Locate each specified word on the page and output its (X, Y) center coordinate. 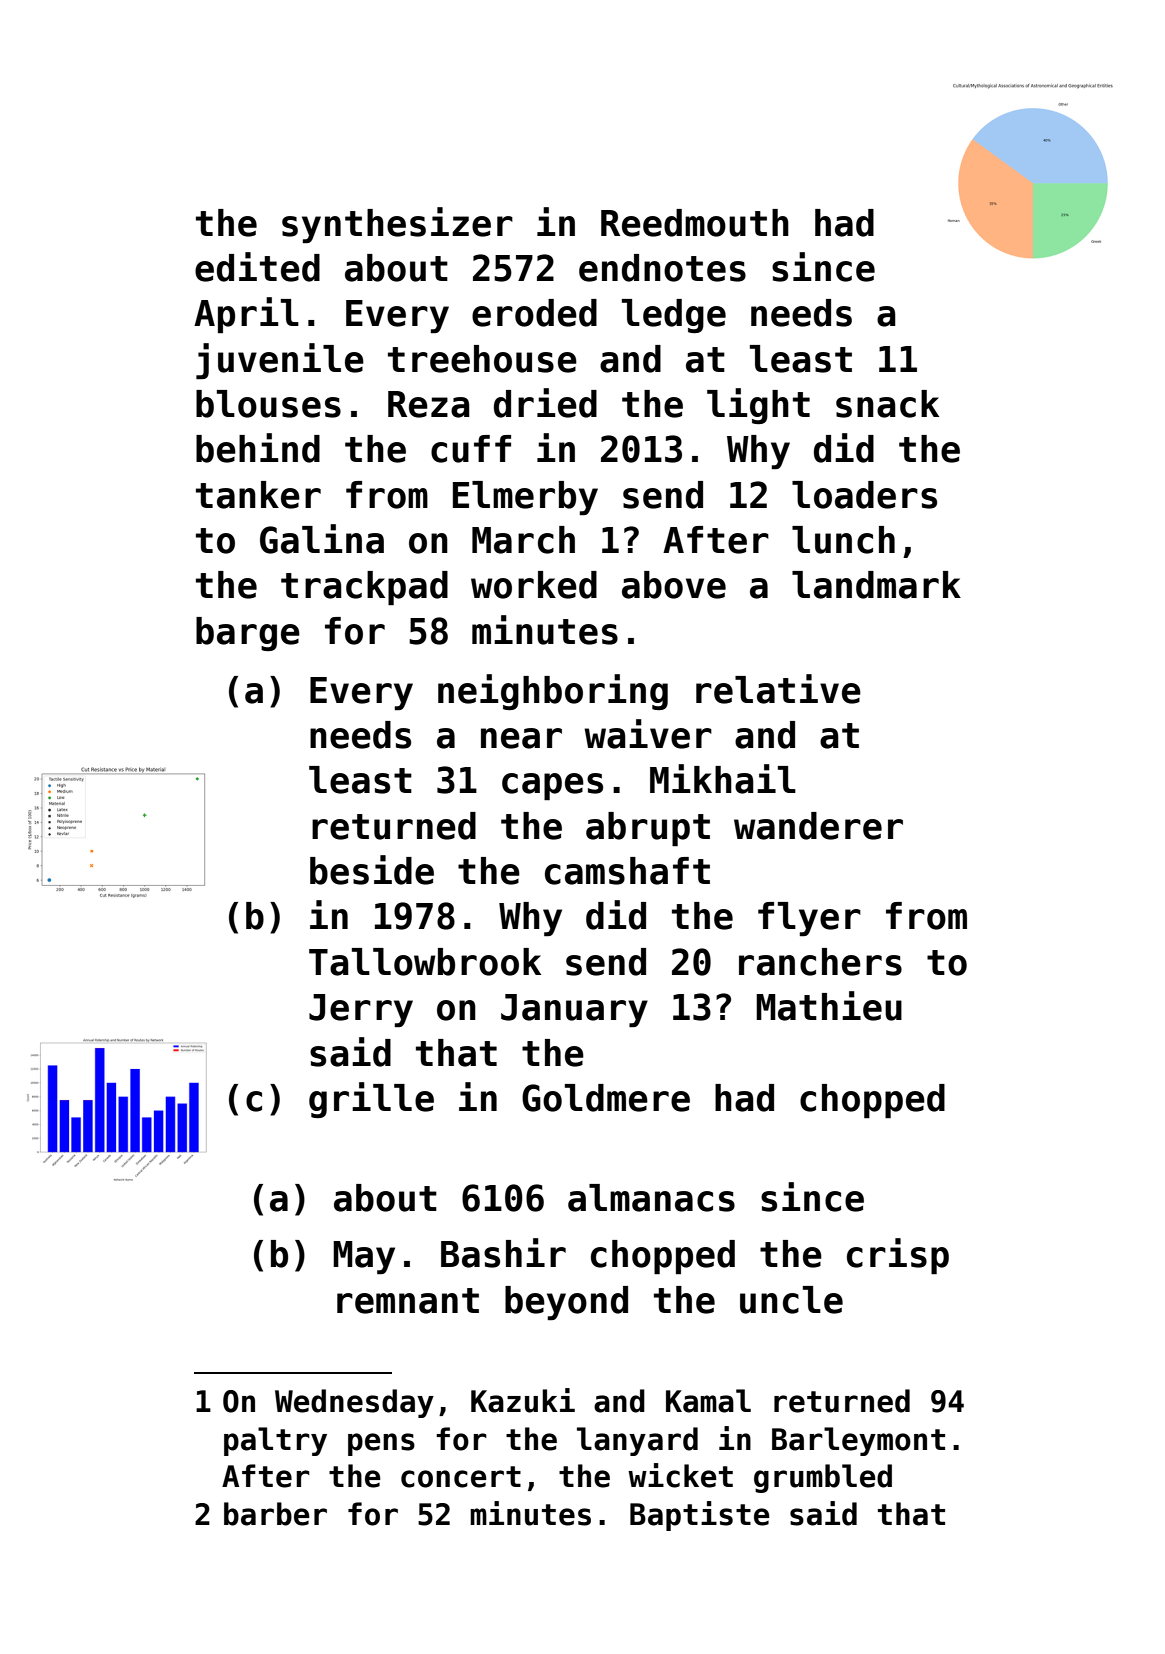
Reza (429, 404)
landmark (876, 585)
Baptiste (700, 1516)
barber (275, 1514)
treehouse (482, 359)
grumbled (823, 1478)
